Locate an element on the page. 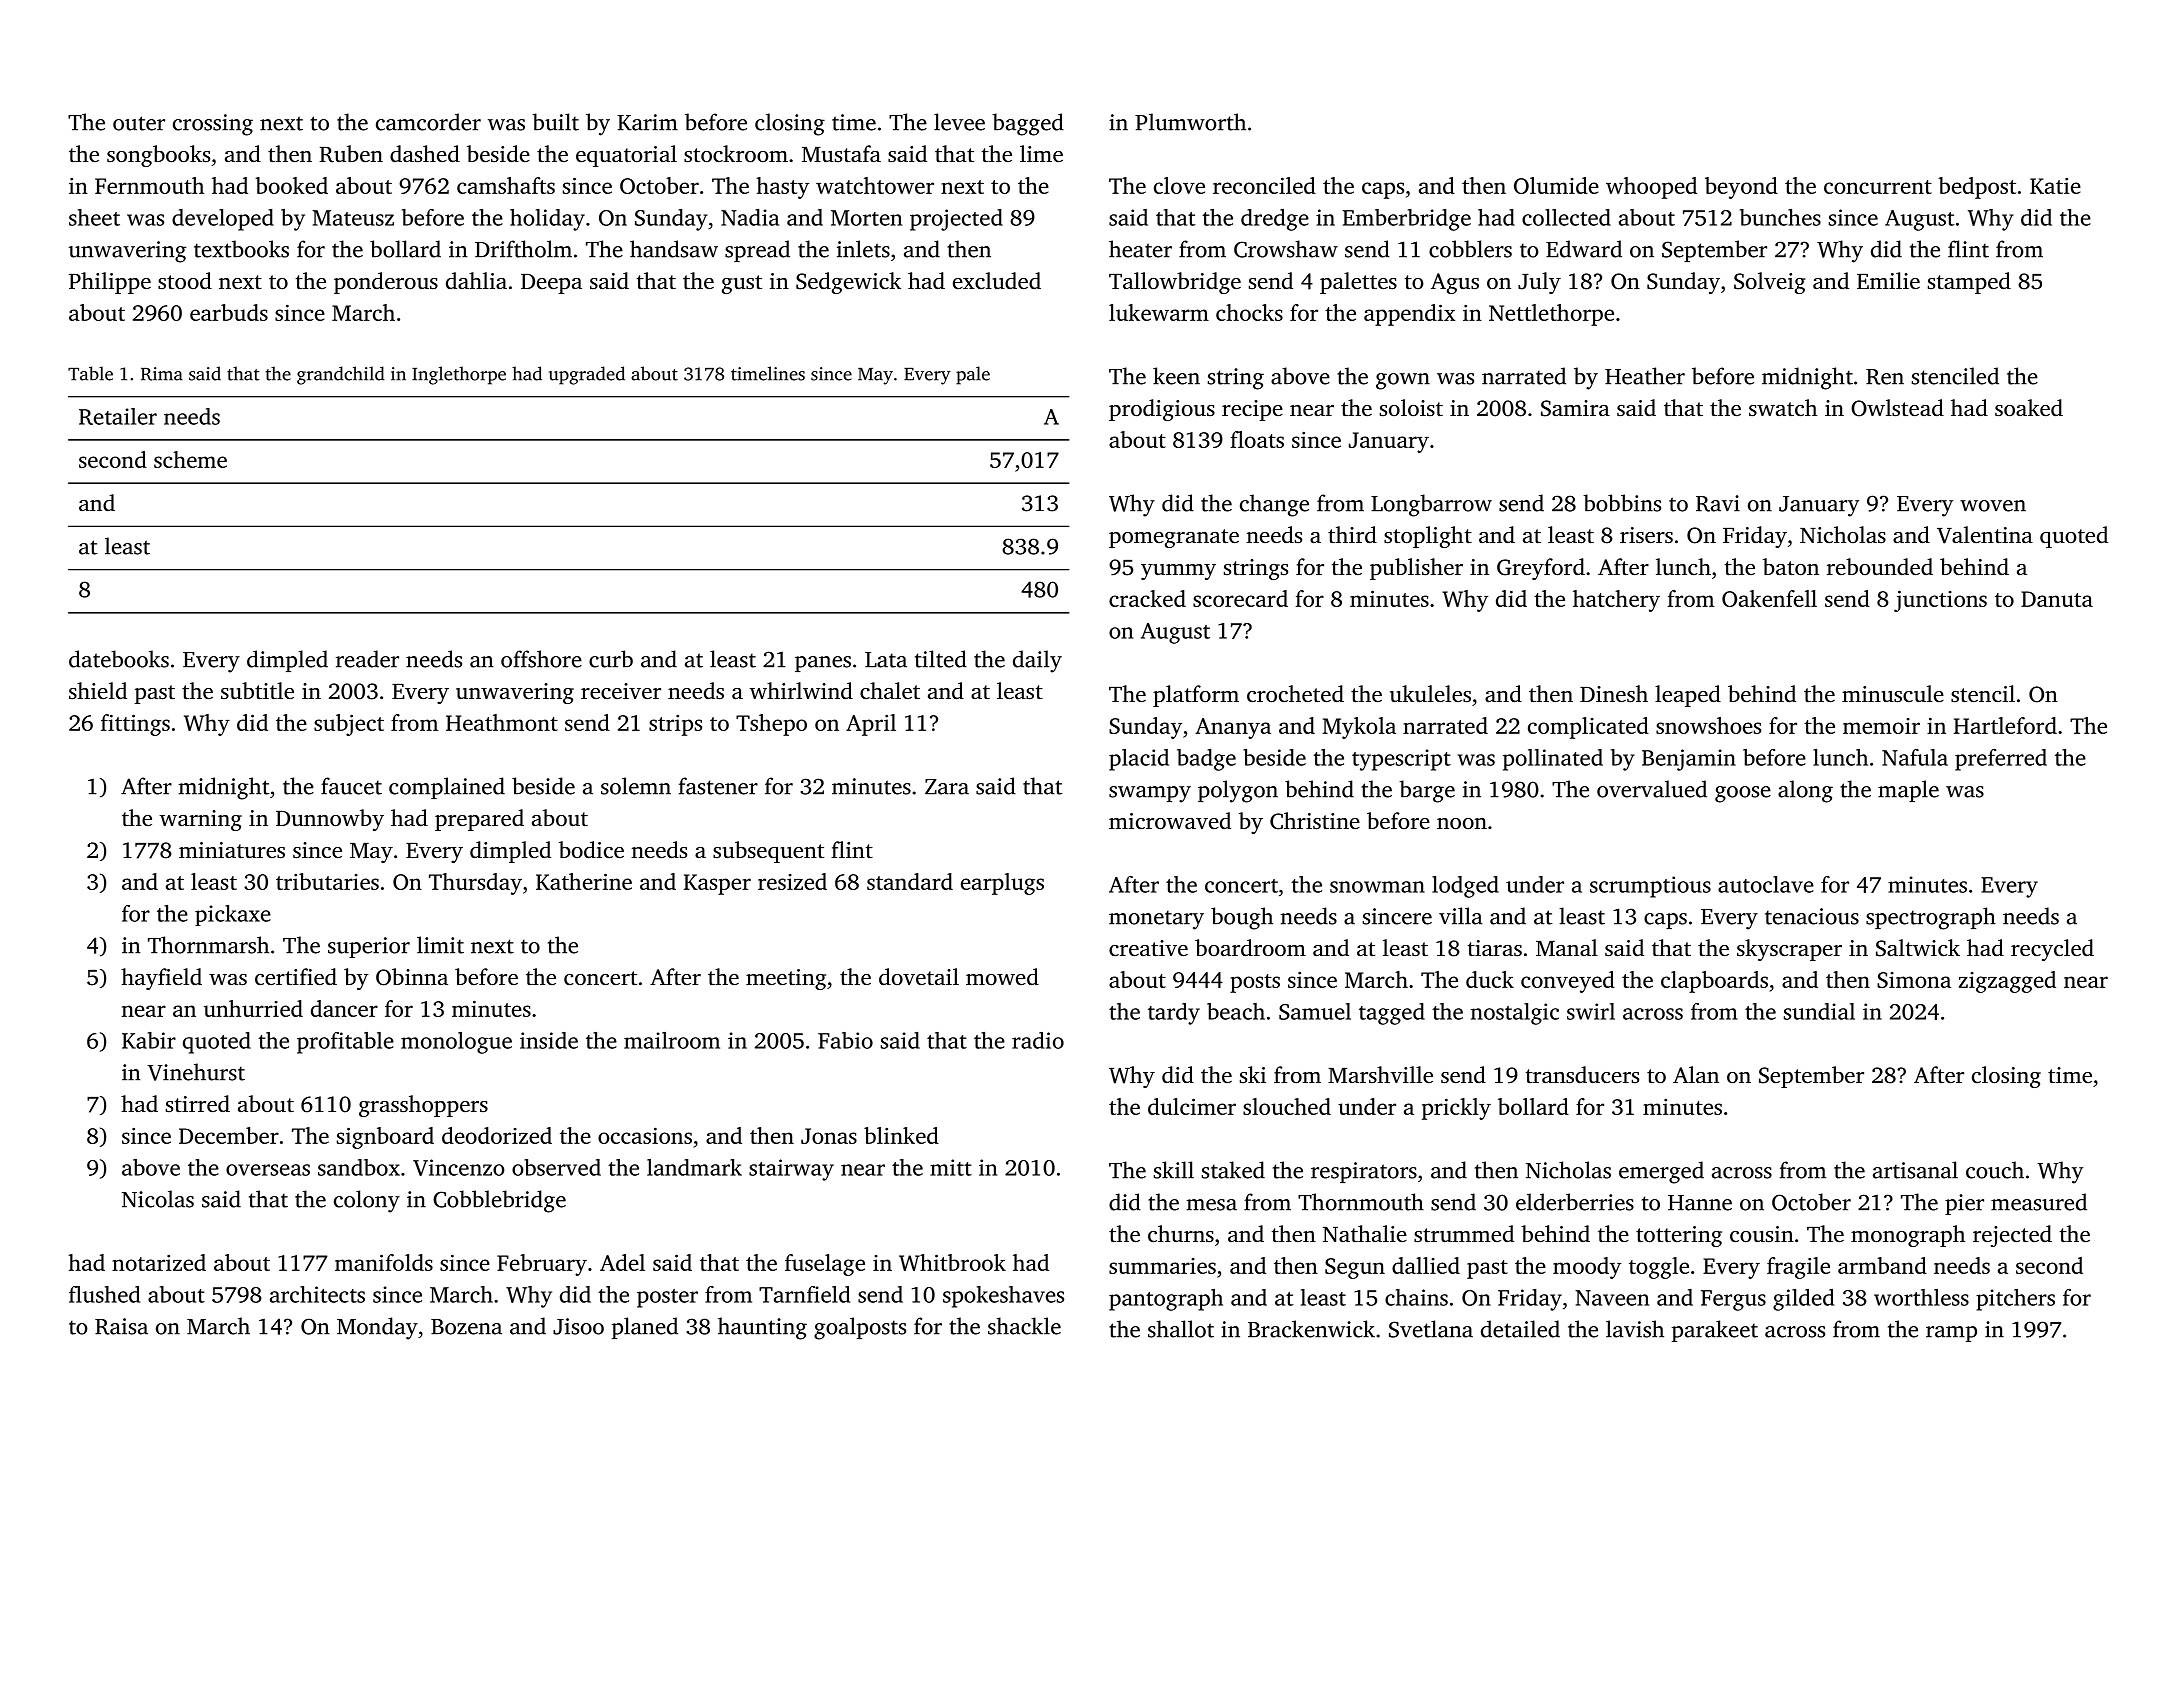 The width and height of the page is (2178, 1683). crossing is located at coordinates (213, 125).
